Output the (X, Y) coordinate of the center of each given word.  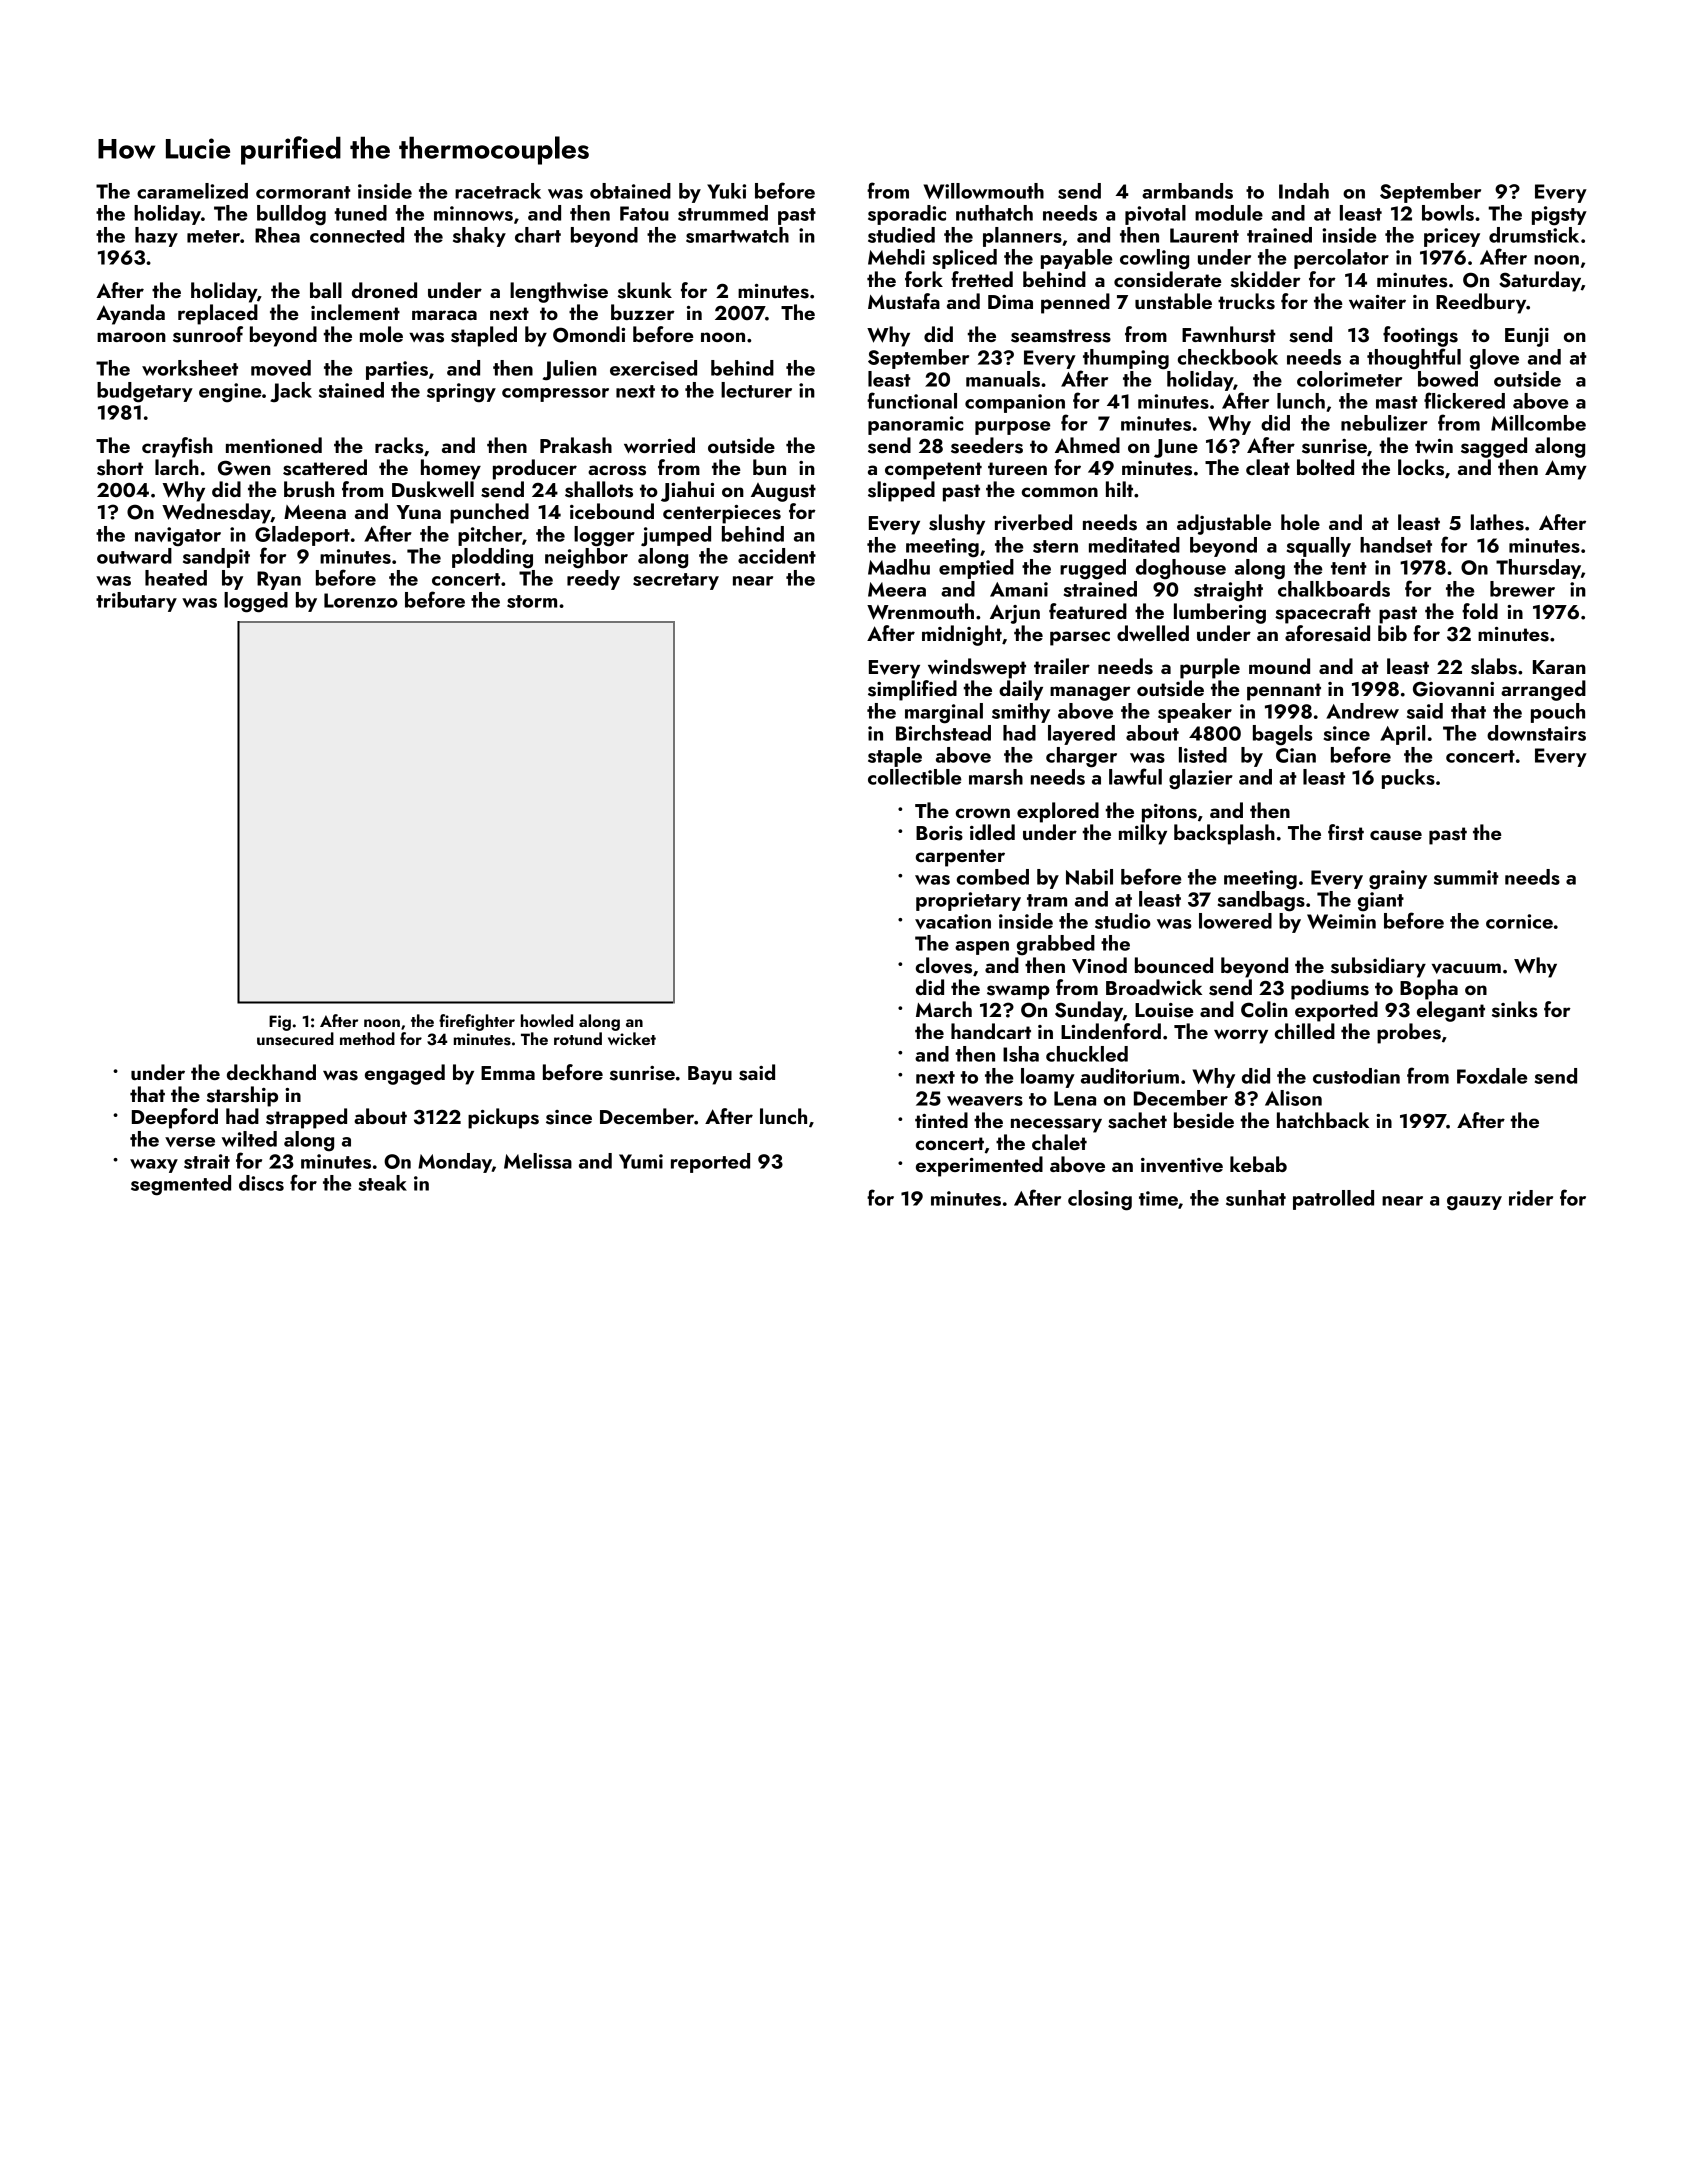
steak (383, 1183)
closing (1100, 1200)
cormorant (303, 192)
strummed (723, 213)
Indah (1304, 191)
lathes (1497, 522)
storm (532, 601)
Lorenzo (361, 600)
